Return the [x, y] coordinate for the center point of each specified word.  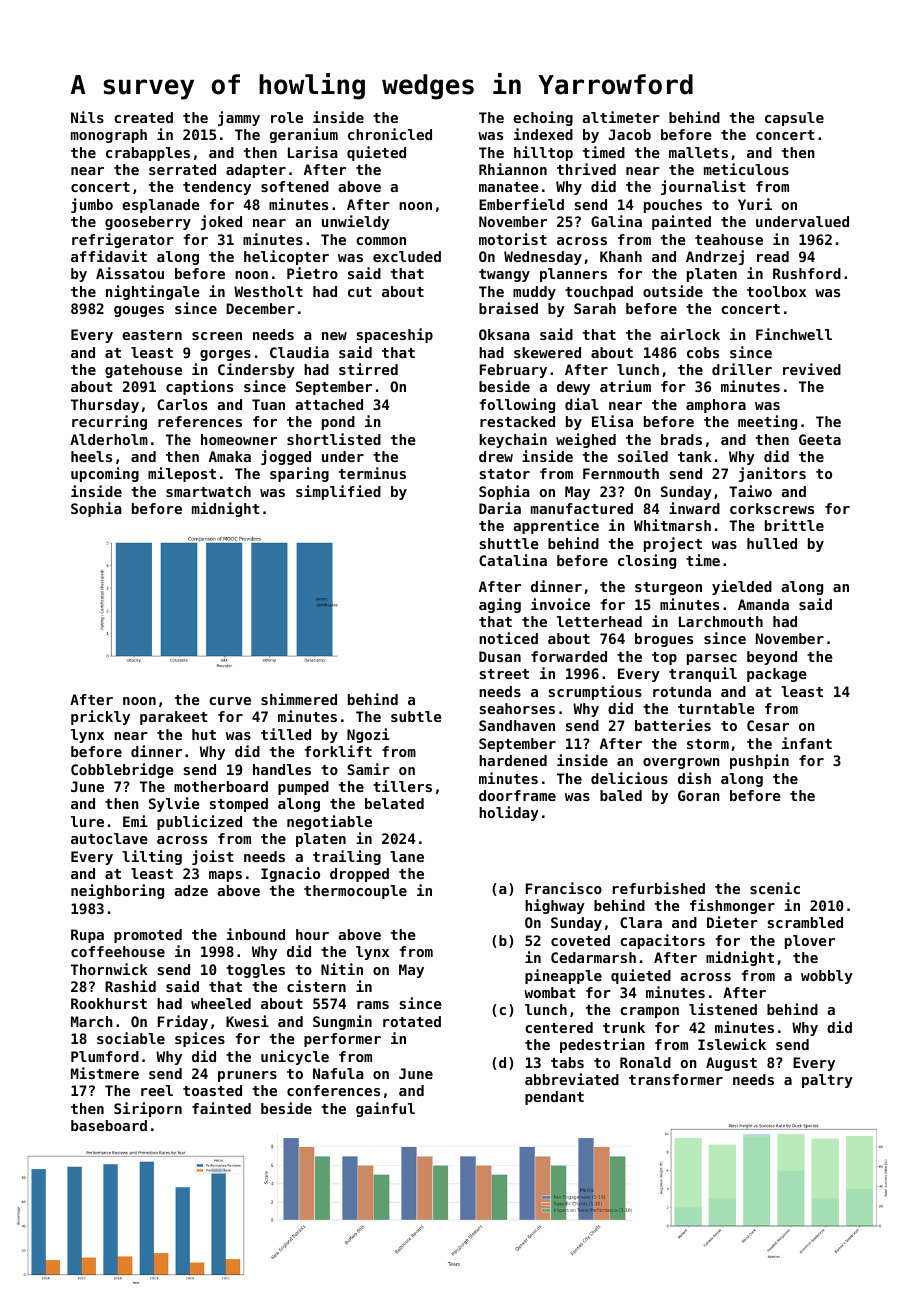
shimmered [299, 699]
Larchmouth [721, 621]
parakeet [174, 718]
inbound [256, 934]
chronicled [390, 134]
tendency [217, 188]
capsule [794, 119]
